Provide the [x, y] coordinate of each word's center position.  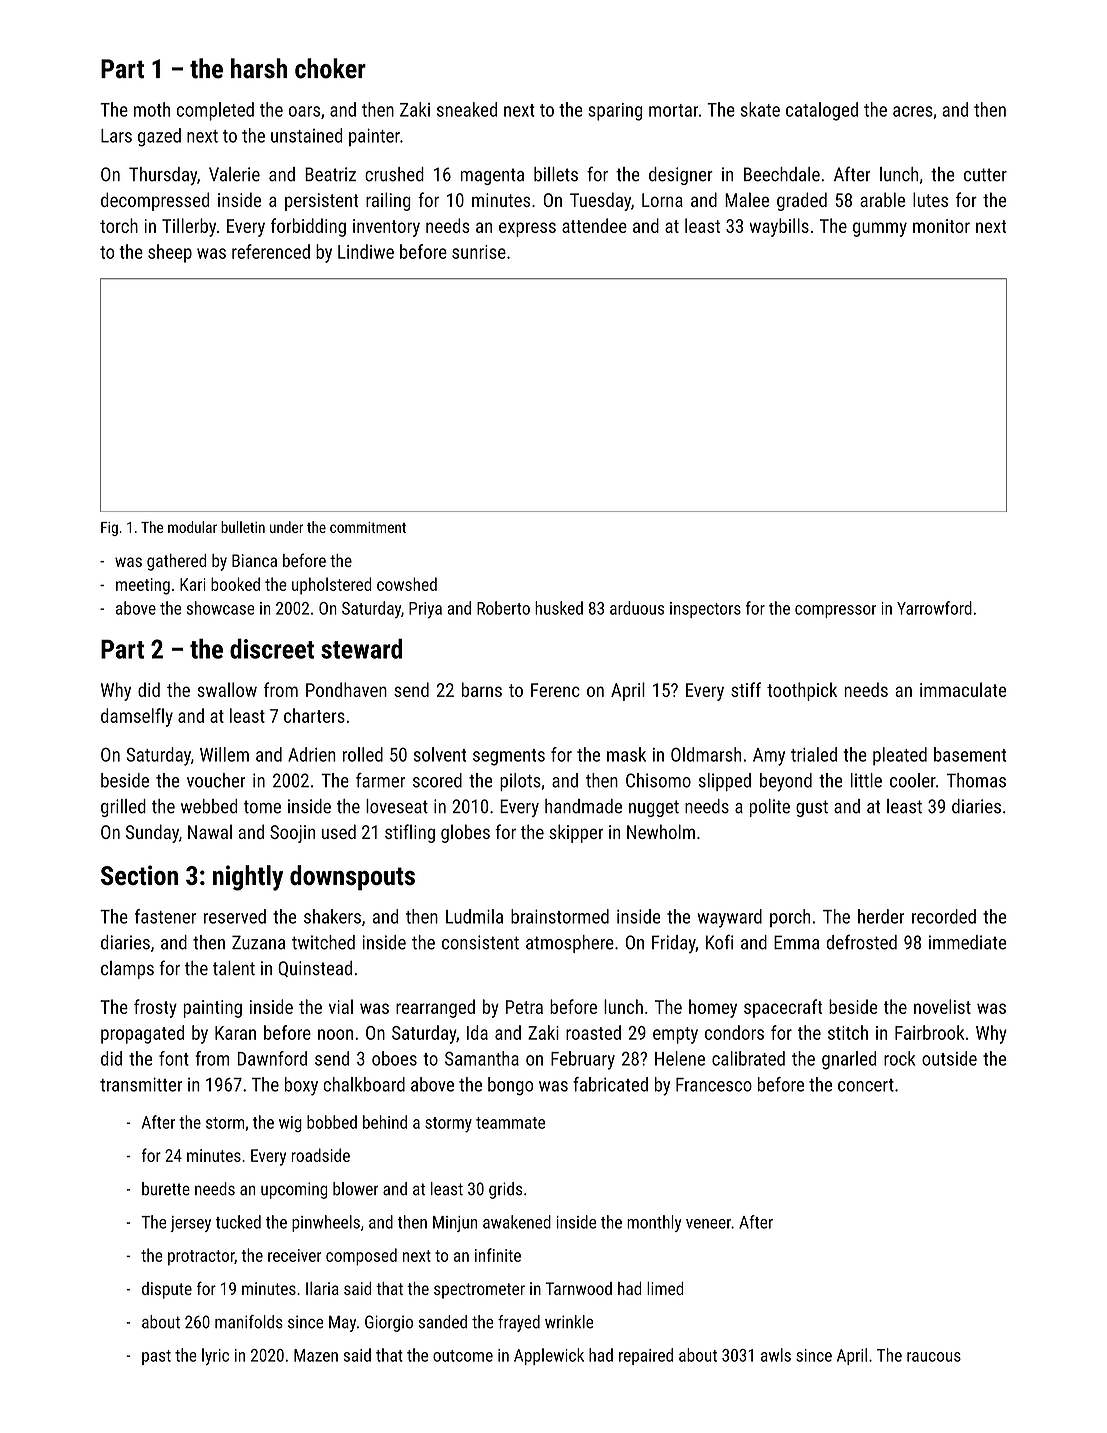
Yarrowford [934, 608]
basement [970, 754]
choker [330, 68]
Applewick [549, 1356]
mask [626, 754]
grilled [123, 808]
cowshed [407, 584]
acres [913, 111]
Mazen [316, 1355]
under [286, 527]
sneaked [467, 109]
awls [776, 1355]
